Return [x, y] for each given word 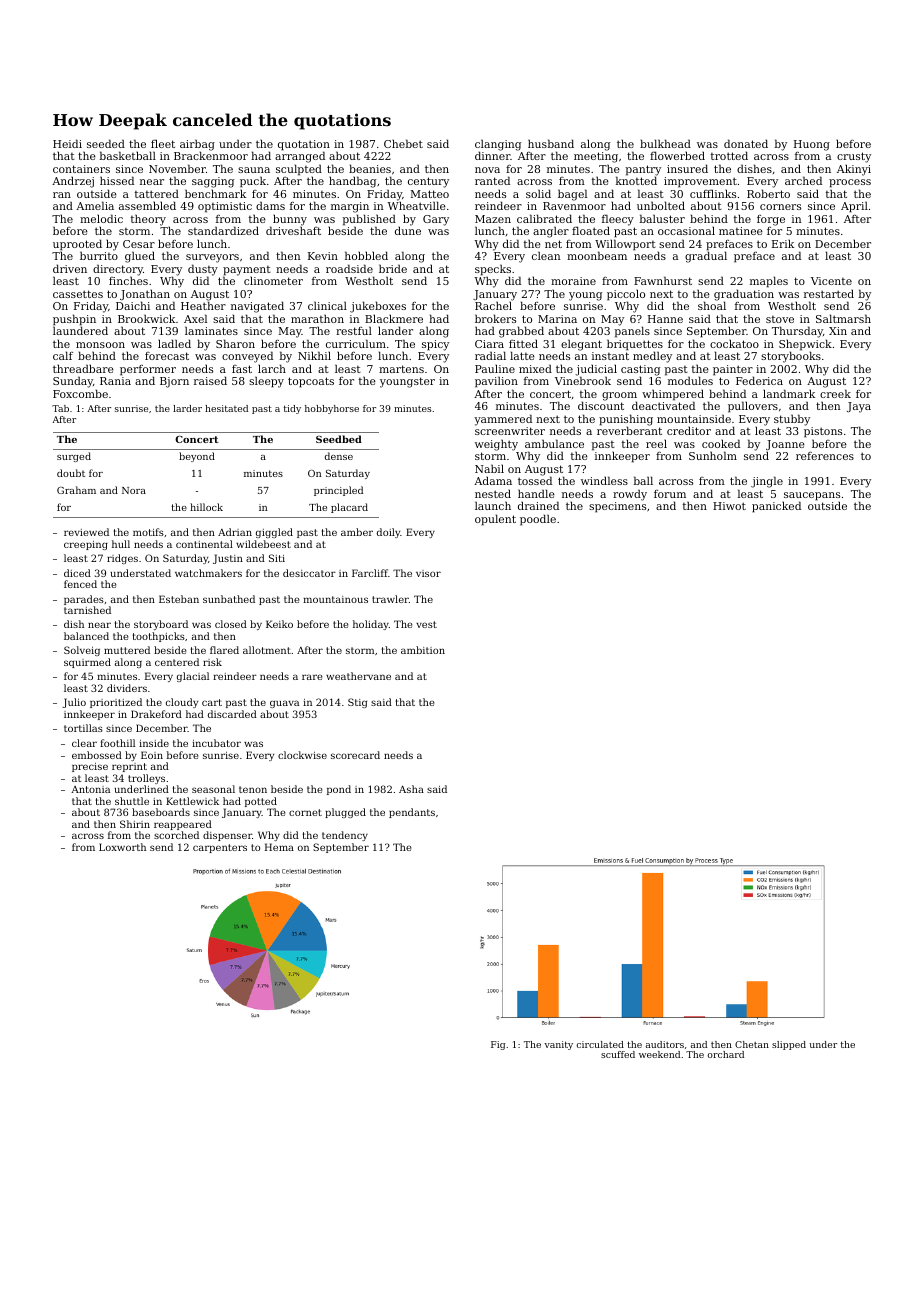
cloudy [182, 703]
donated [746, 143]
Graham [76, 490]
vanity [558, 1045]
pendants [412, 813]
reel [656, 443]
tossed [535, 481]
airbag [197, 145]
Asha [411, 789]
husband [551, 143]
